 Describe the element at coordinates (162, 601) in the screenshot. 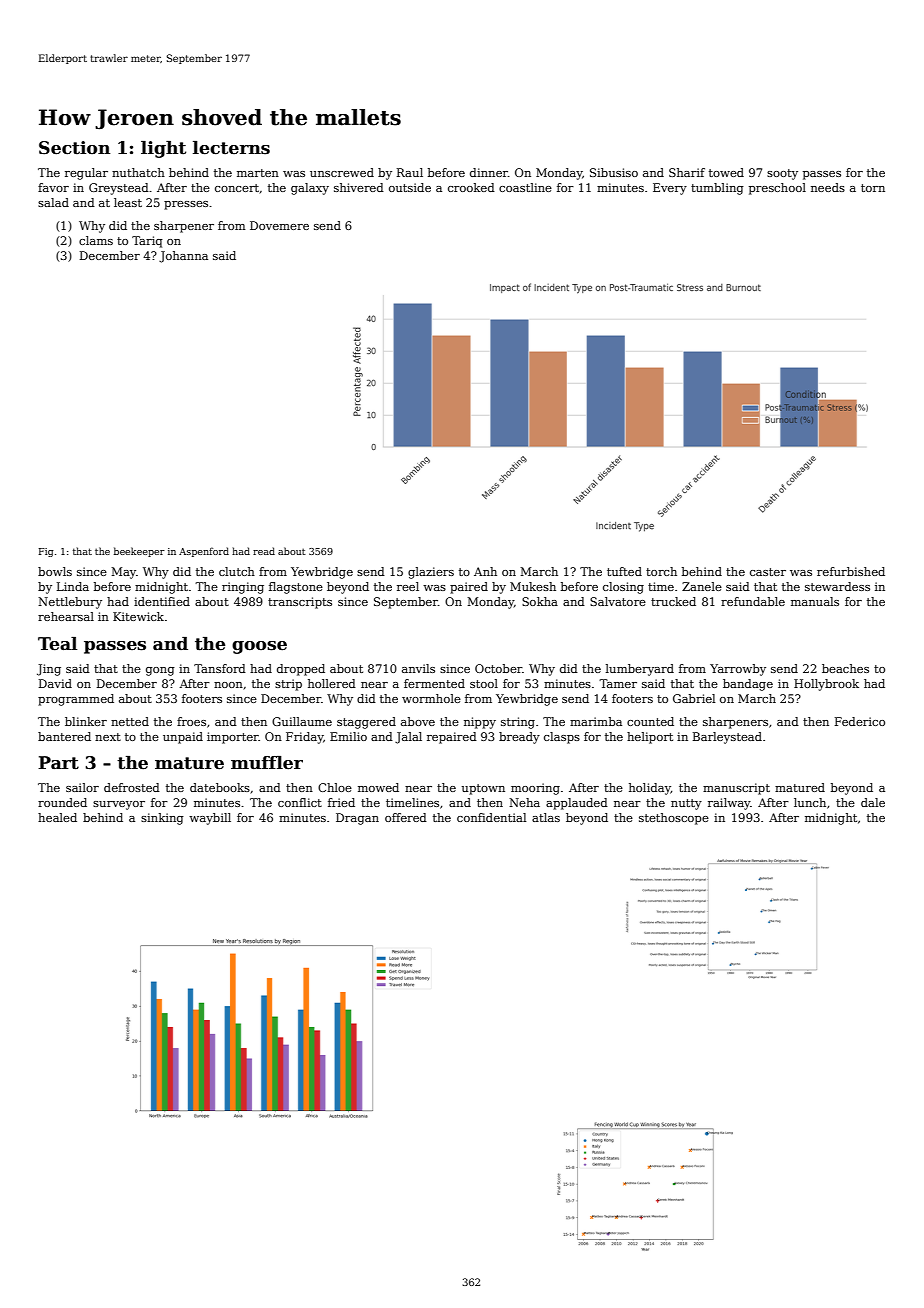

I see `identified` at that location.
